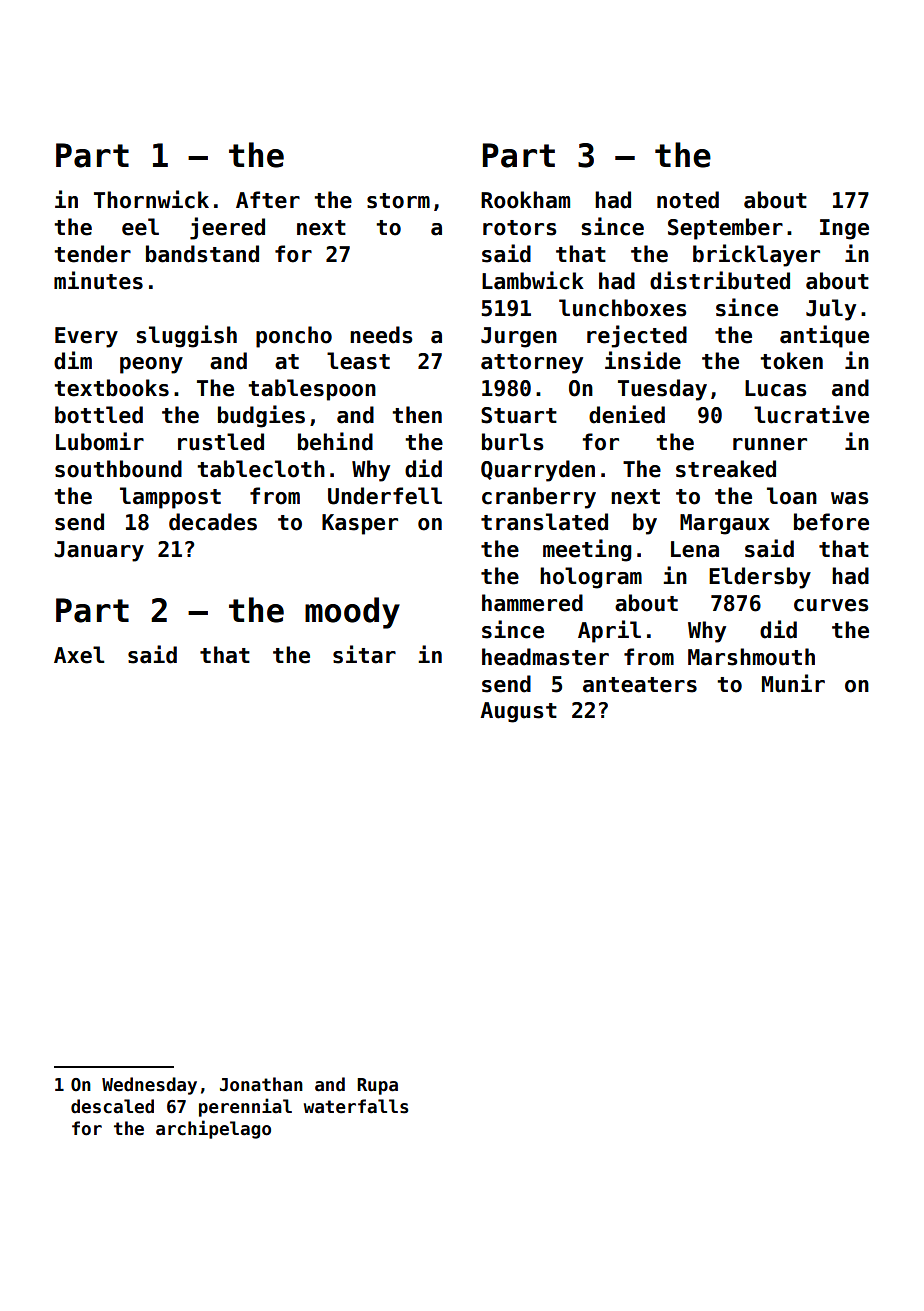  I want to click on August, so click(518, 712).
